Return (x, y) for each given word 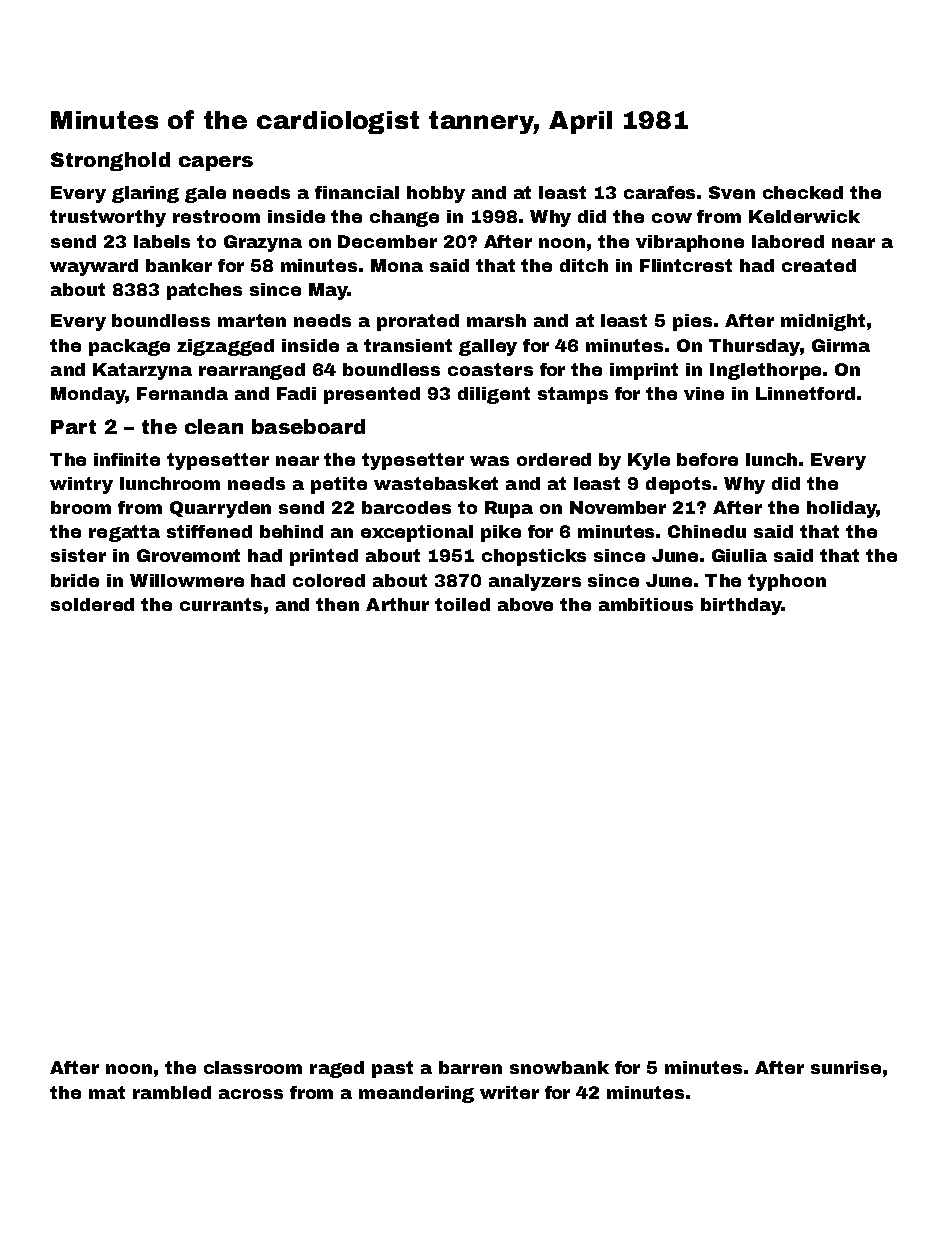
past (392, 1069)
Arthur (397, 604)
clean (214, 426)
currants (221, 604)
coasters (490, 369)
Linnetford (805, 393)
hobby (436, 194)
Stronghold (110, 161)
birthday (741, 606)
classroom (253, 1067)
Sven (732, 192)
